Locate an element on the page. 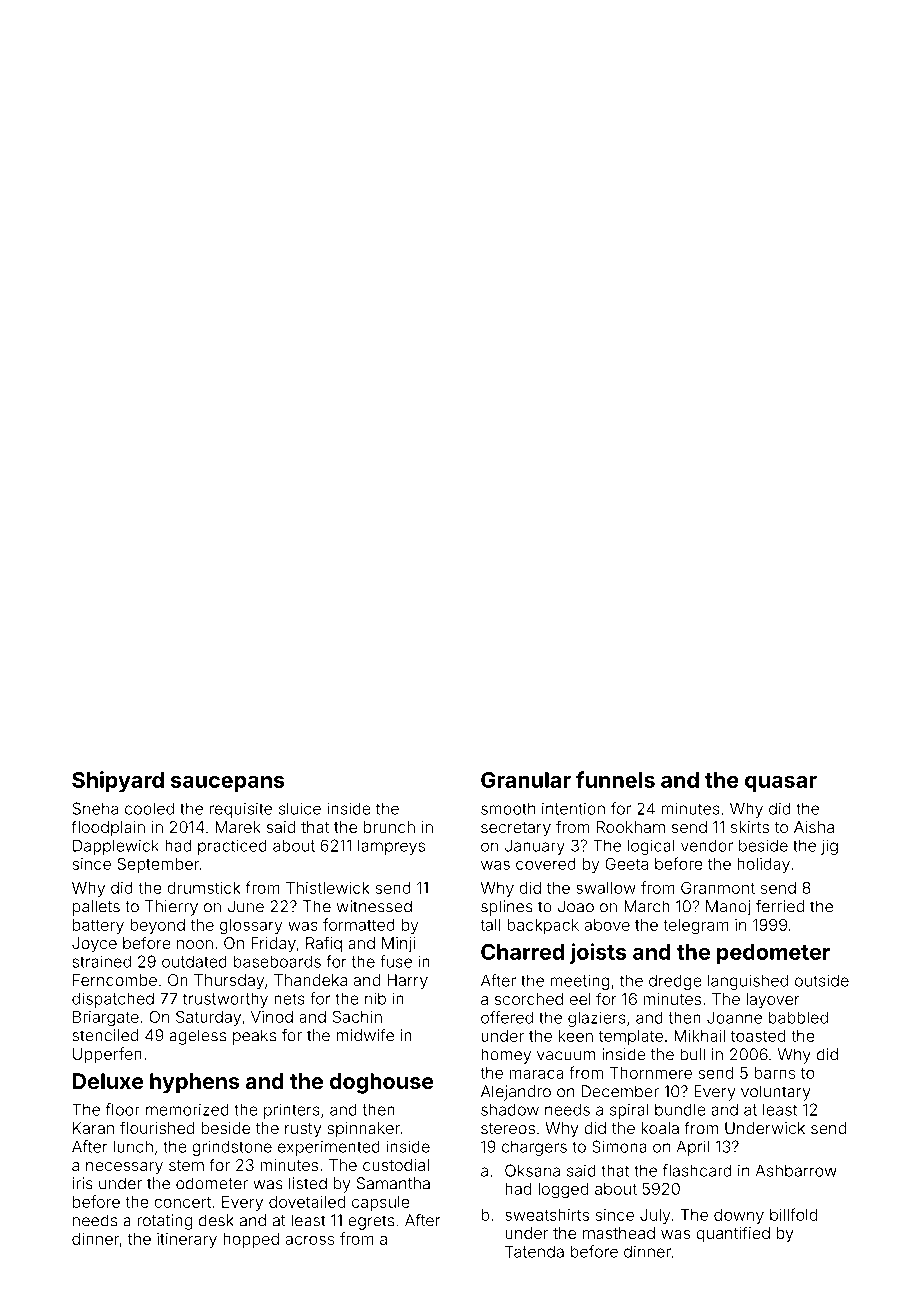 The width and height of the page is (924, 1308). Granular is located at coordinates (526, 780).
